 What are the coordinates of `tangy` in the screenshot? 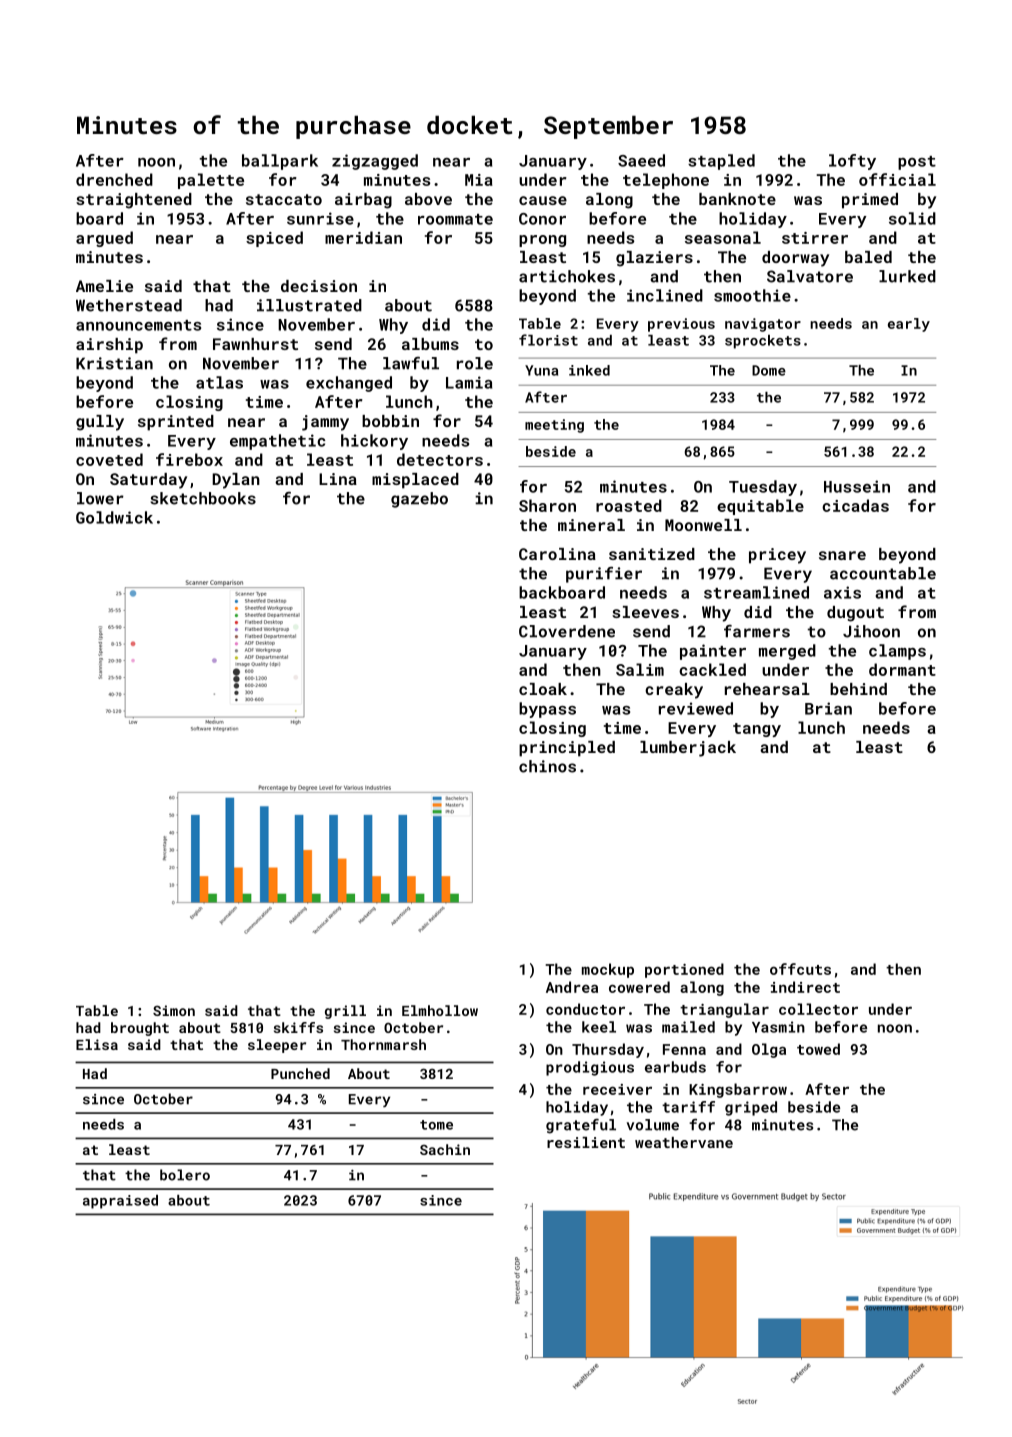 It's located at (757, 730).
